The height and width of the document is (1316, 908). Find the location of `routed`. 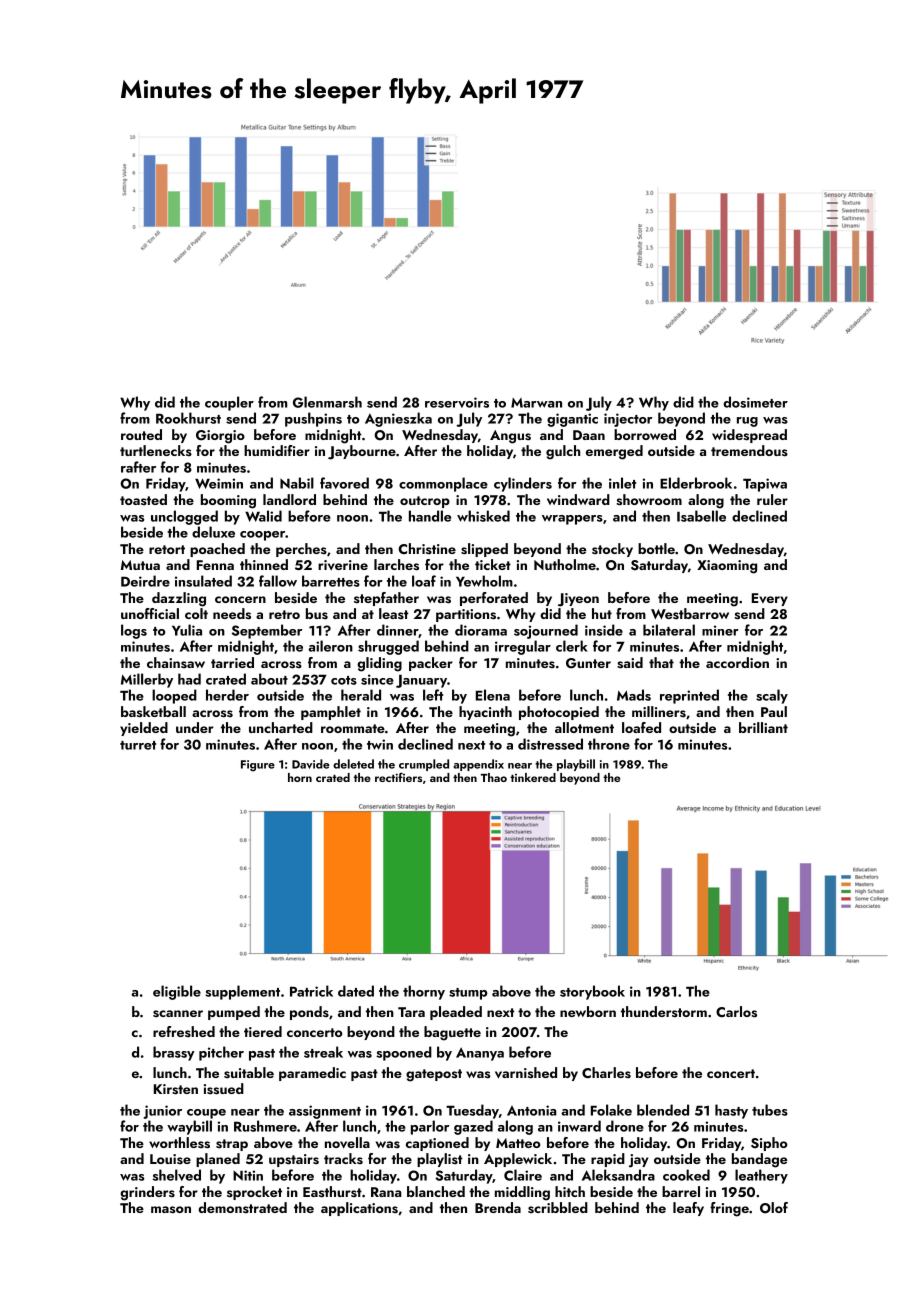

routed is located at coordinates (141, 434).
